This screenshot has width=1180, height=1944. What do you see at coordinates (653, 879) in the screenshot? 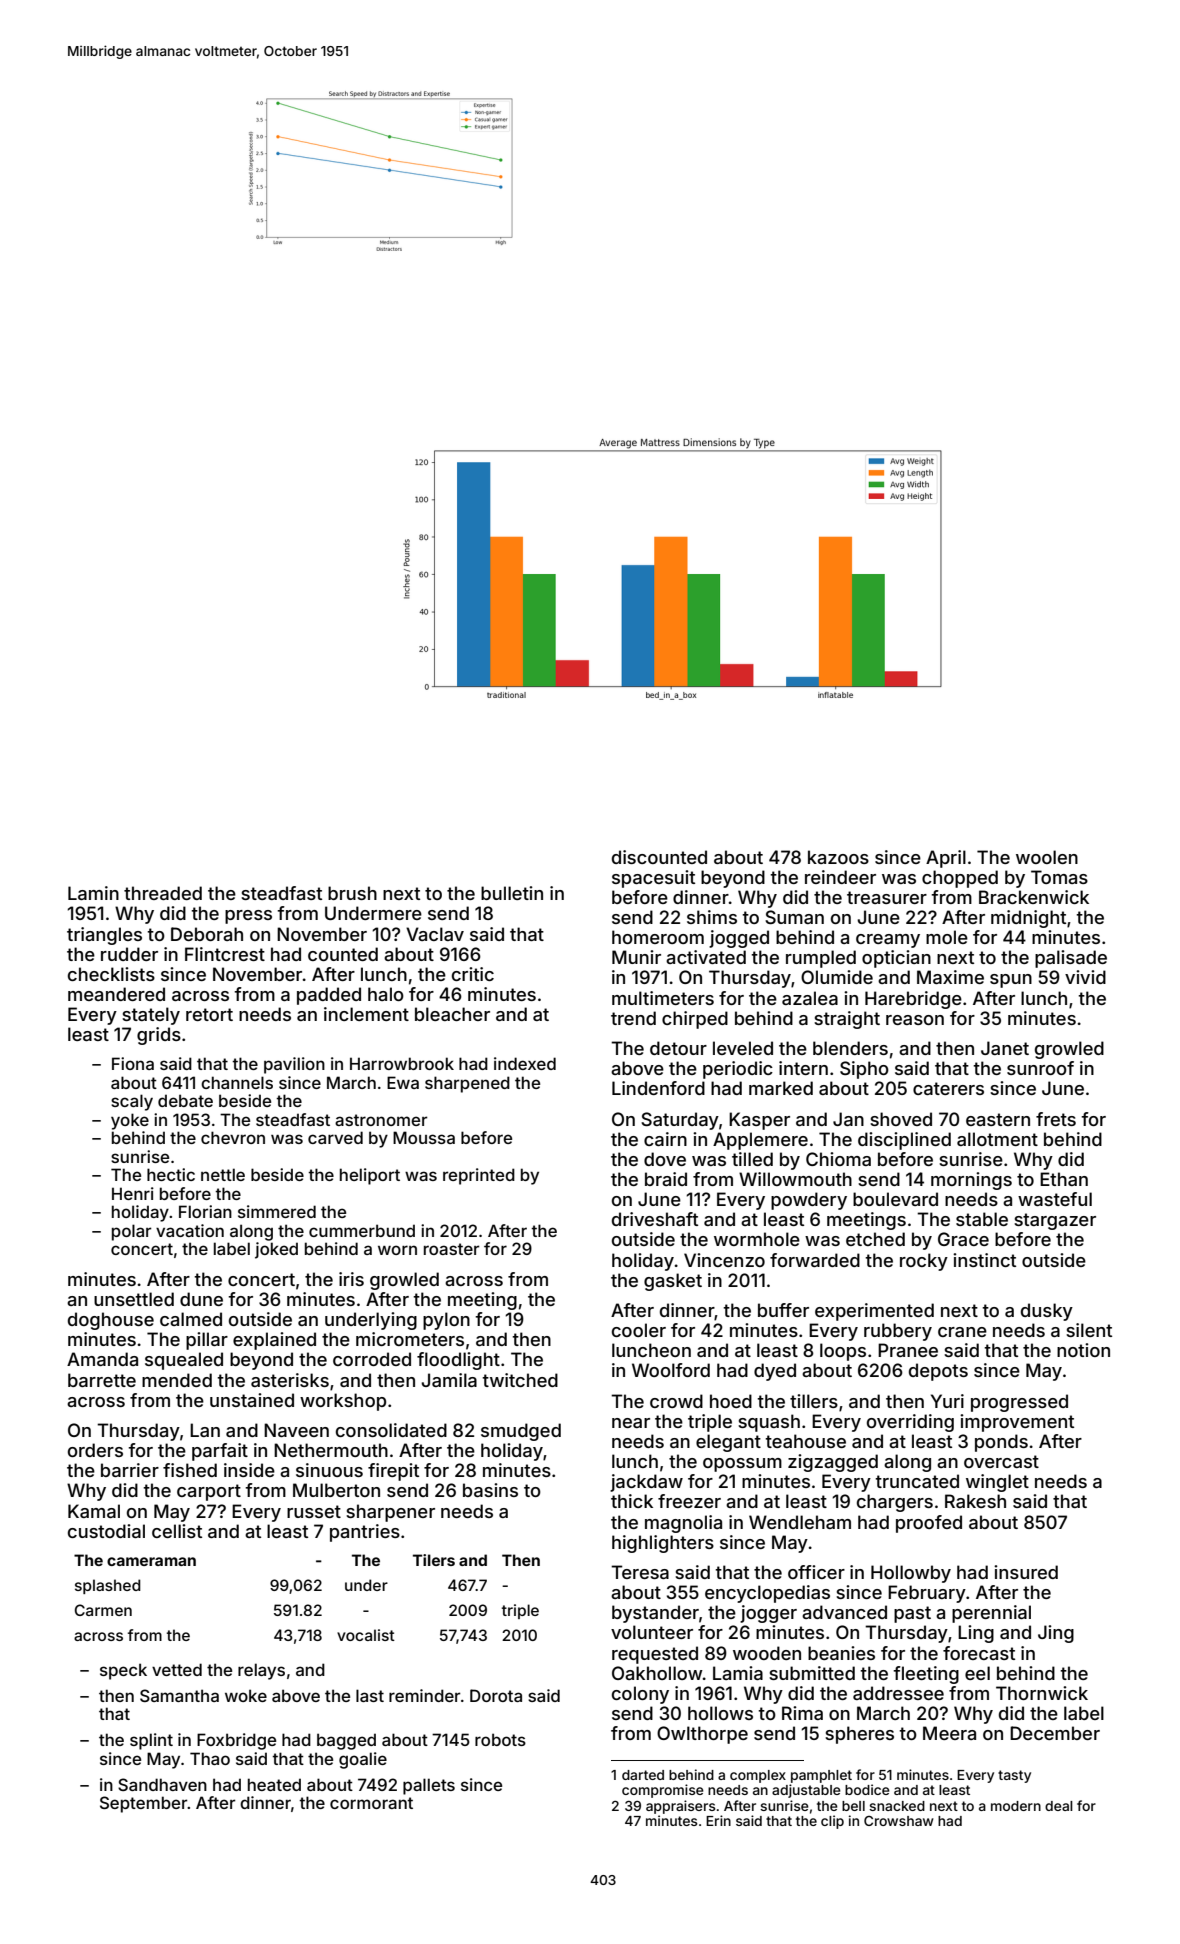
I see `spacesuit` at bounding box center [653, 879].
